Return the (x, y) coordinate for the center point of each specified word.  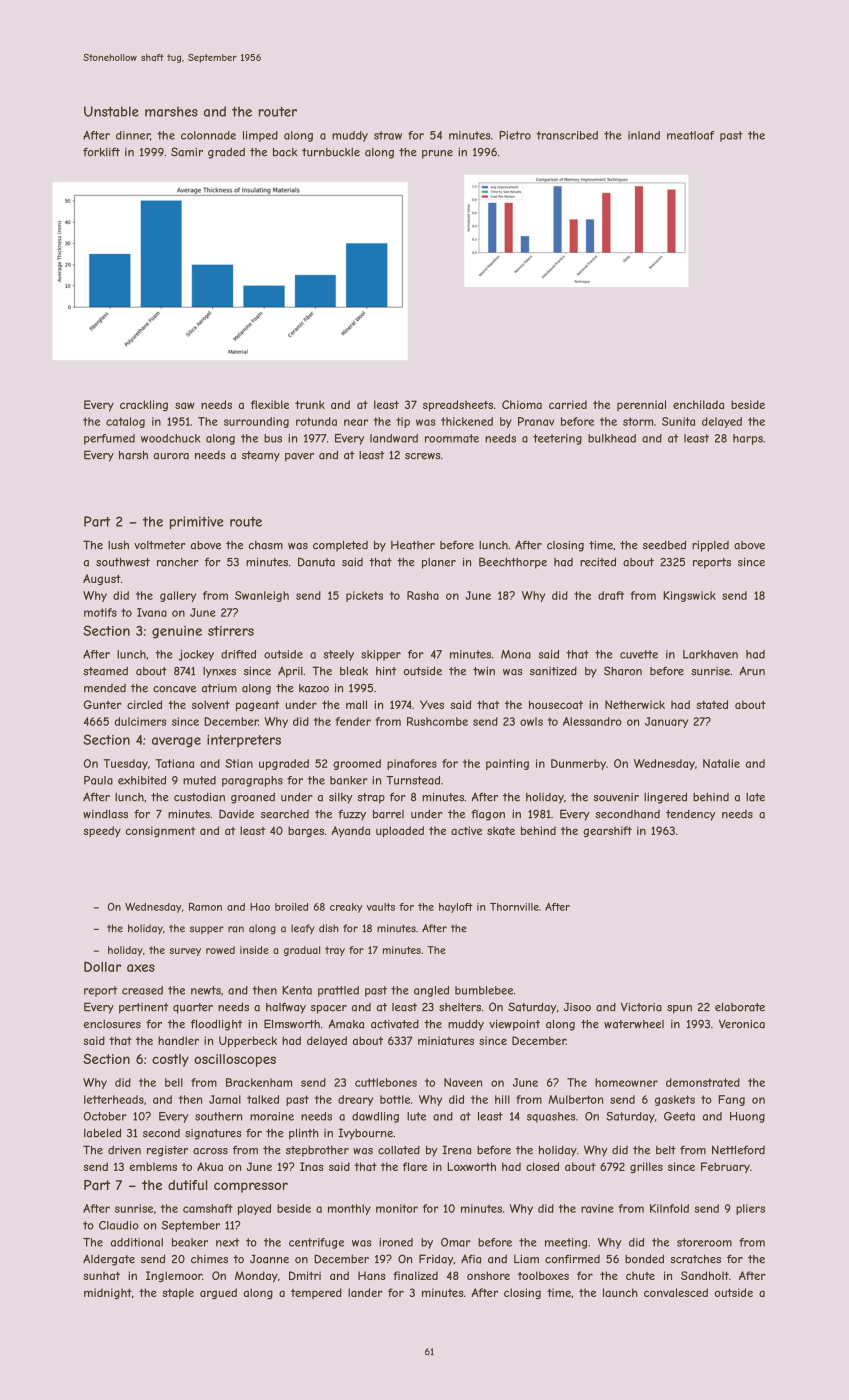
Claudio (119, 1225)
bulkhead (612, 438)
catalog (125, 422)
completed (340, 546)
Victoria (641, 1007)
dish (329, 928)
